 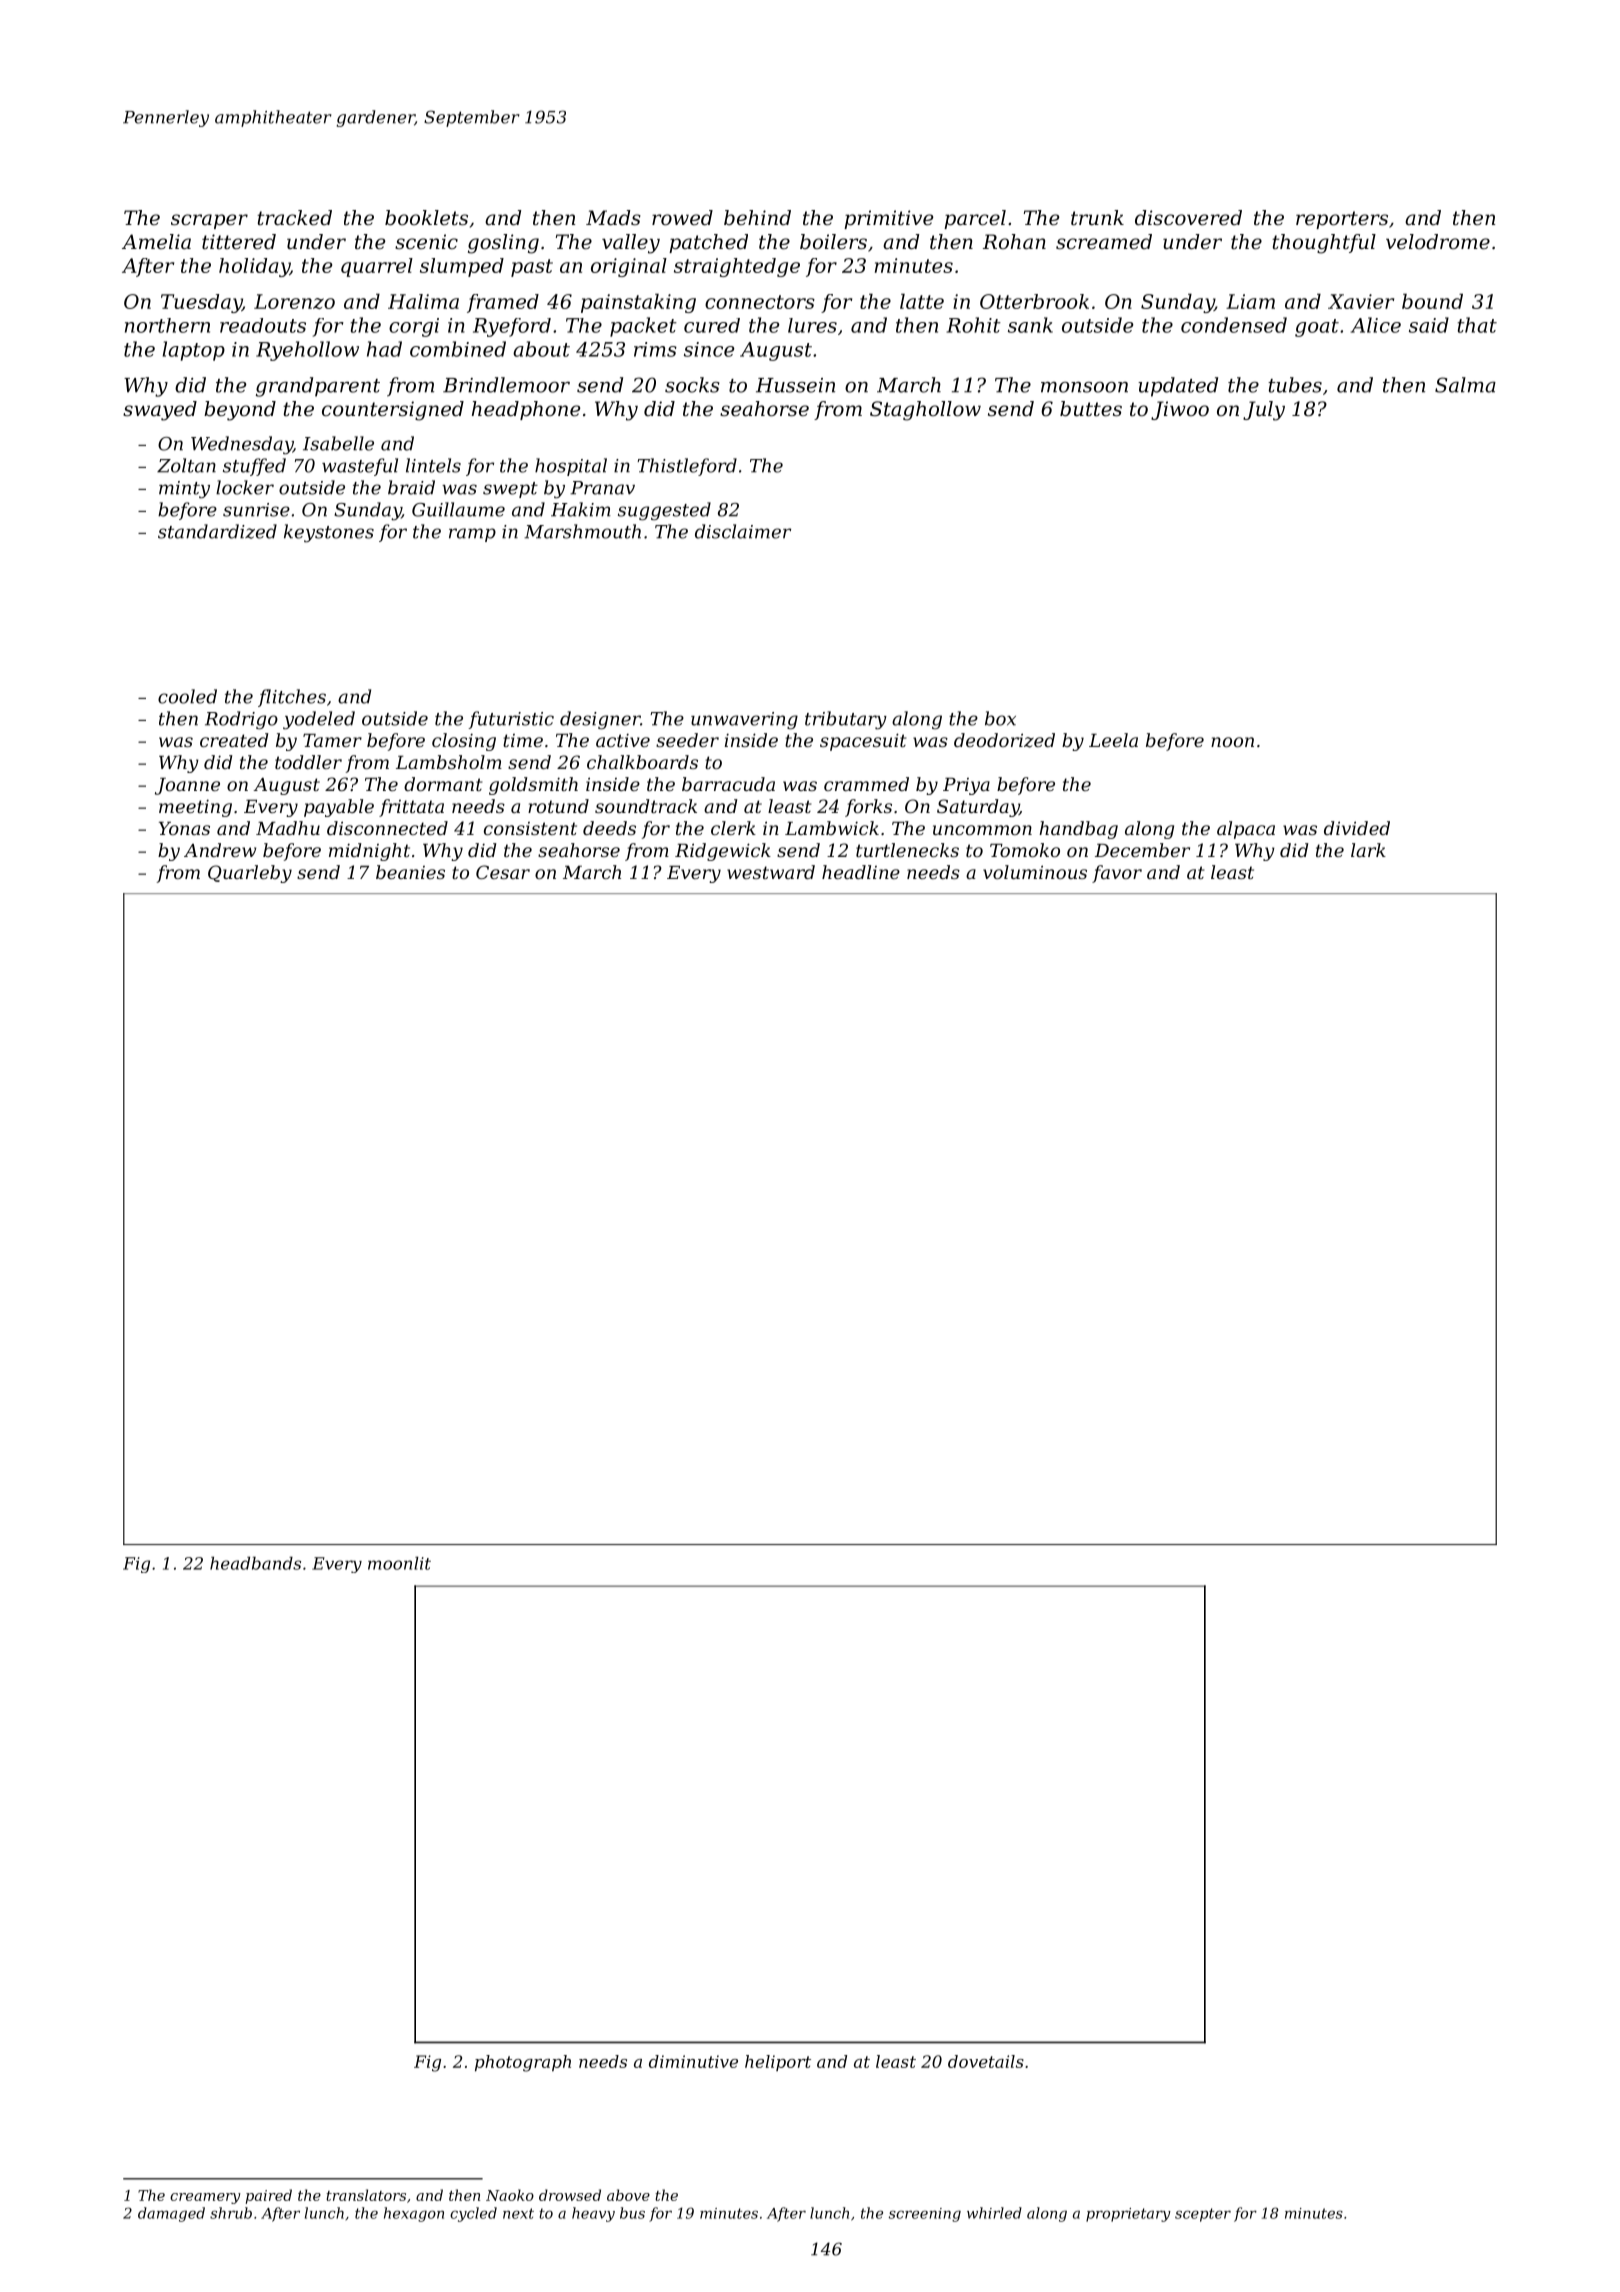 I want to click on grandparent, so click(x=318, y=387).
